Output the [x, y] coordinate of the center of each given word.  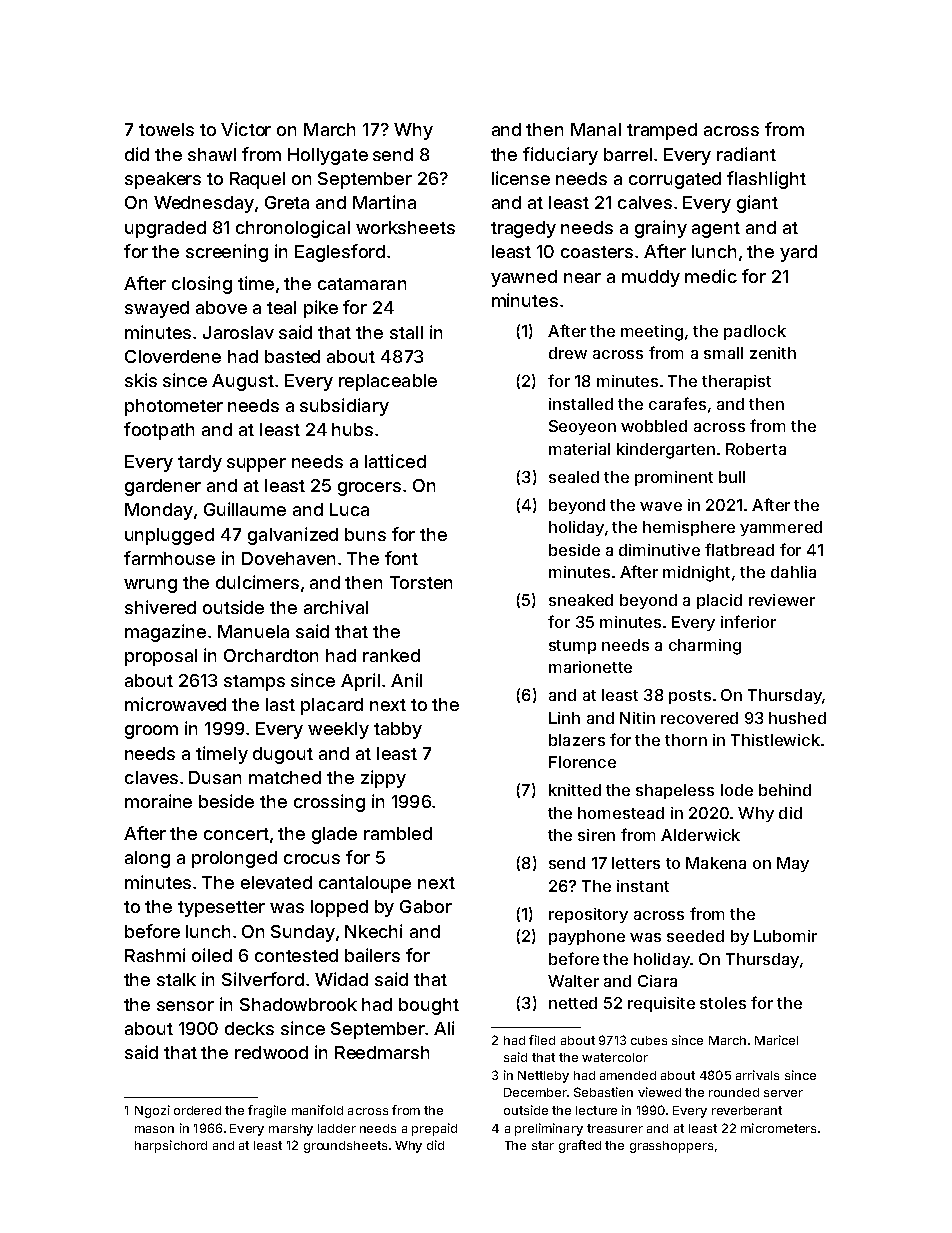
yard [798, 253]
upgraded [165, 229]
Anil [406, 680]
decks [249, 1028]
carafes [677, 403]
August [243, 382]
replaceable [388, 382]
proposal [161, 657]
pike [321, 309]
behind [785, 790]
